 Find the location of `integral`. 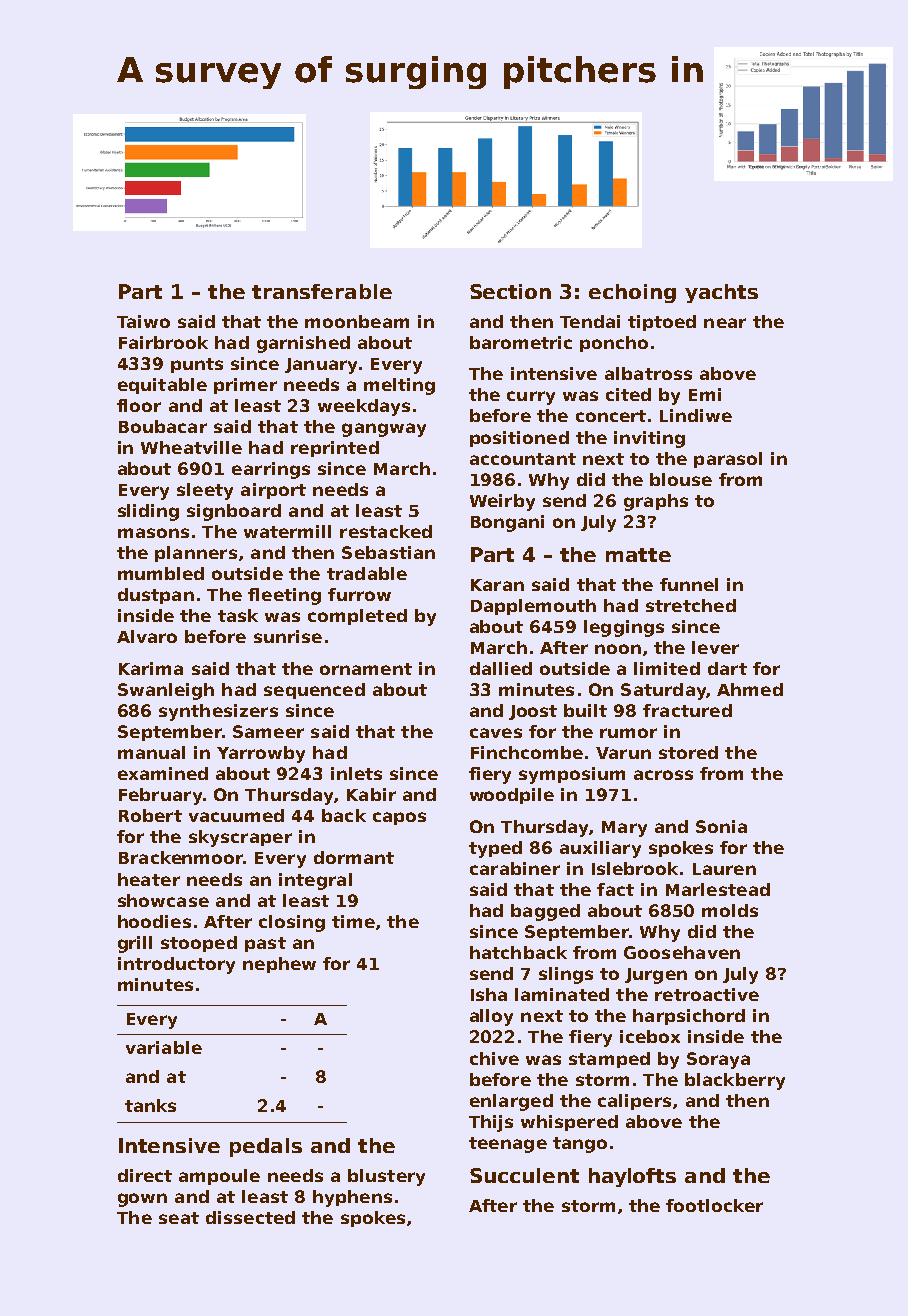

integral is located at coordinates (315, 881).
